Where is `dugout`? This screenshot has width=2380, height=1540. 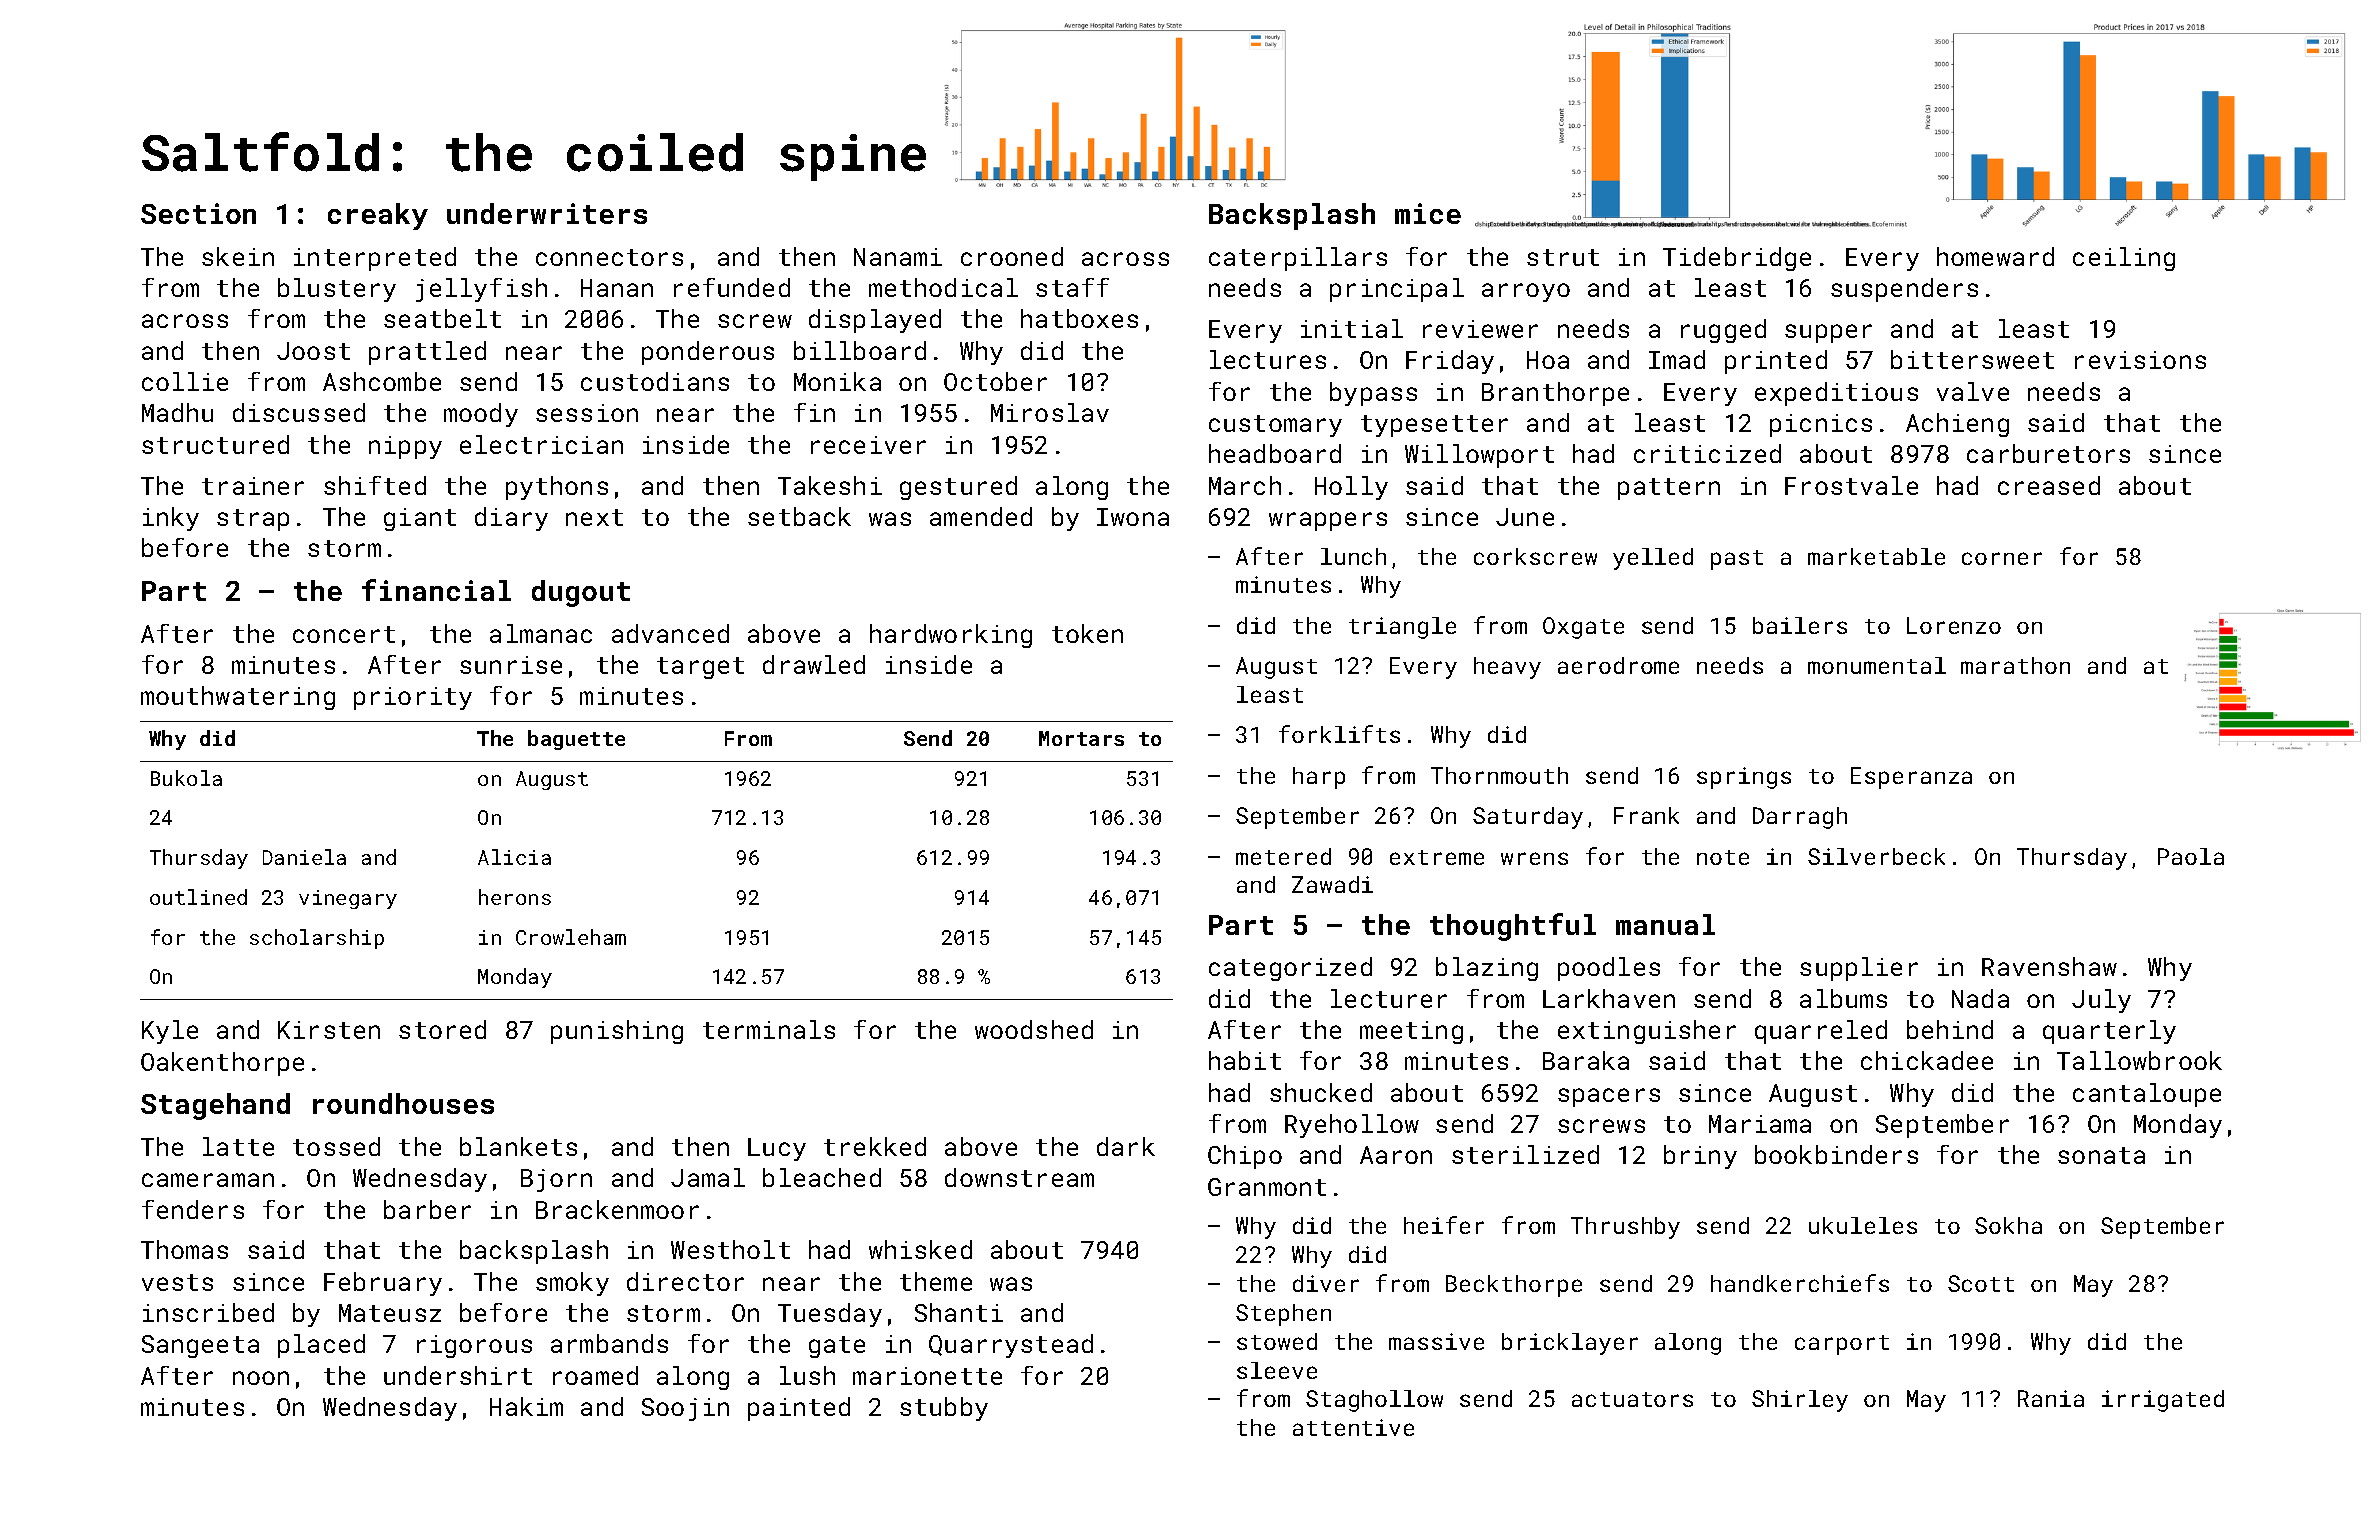 dugout is located at coordinates (581, 593).
